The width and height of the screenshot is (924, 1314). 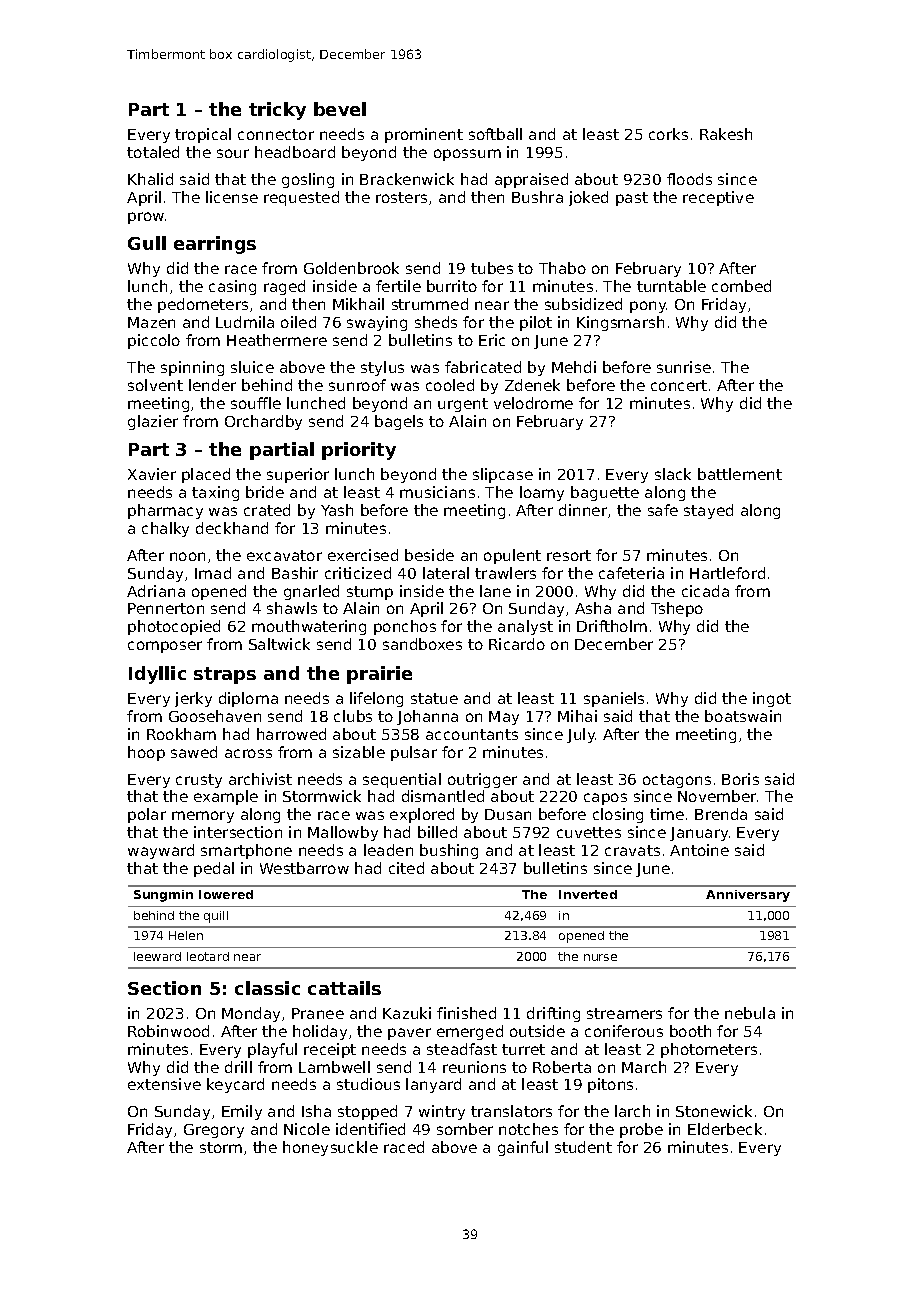 I want to click on corks, so click(x=668, y=134).
